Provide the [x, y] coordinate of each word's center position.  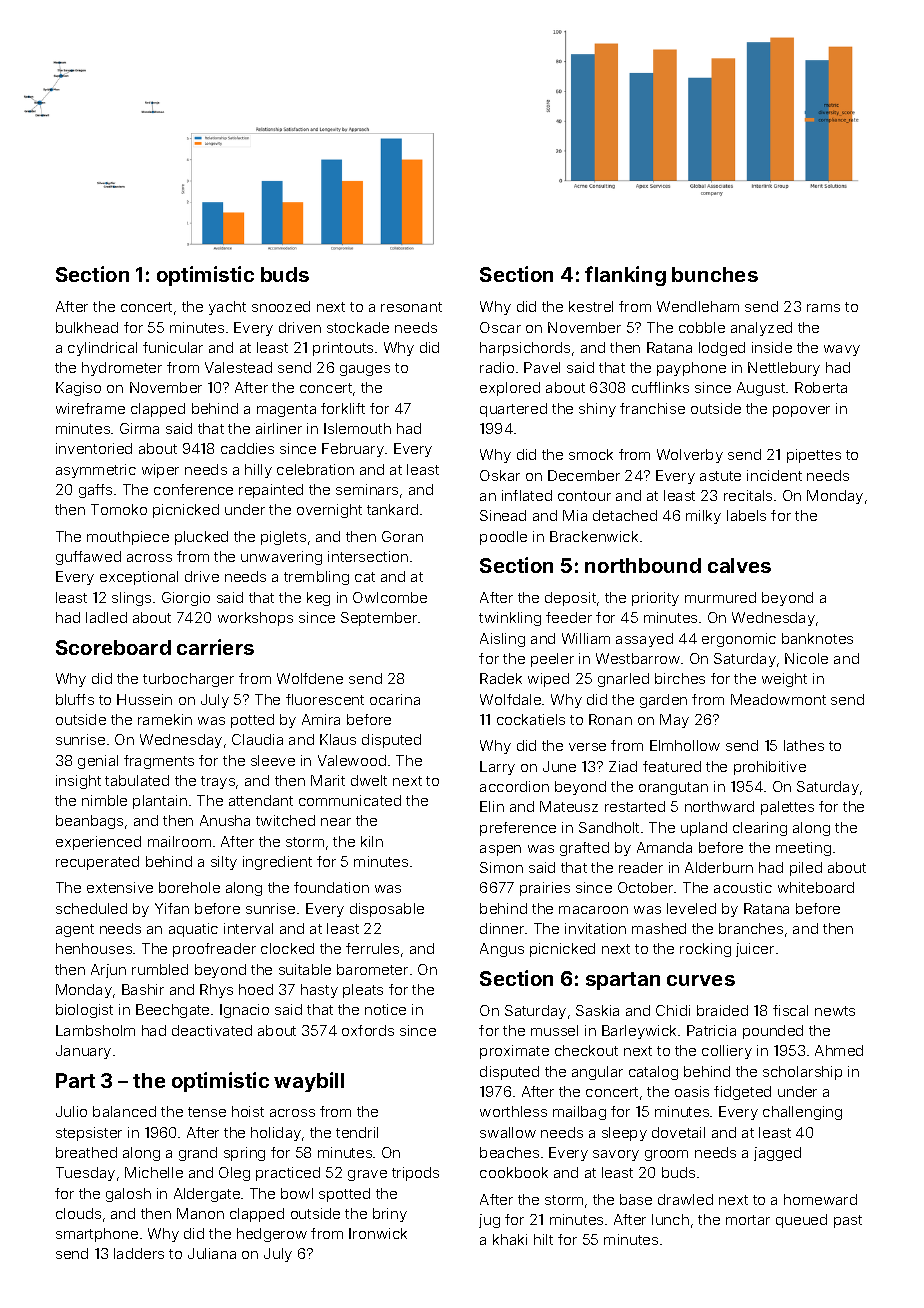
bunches [715, 274]
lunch [670, 1219]
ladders [139, 1253]
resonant [411, 307]
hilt [543, 1239]
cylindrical [102, 349]
